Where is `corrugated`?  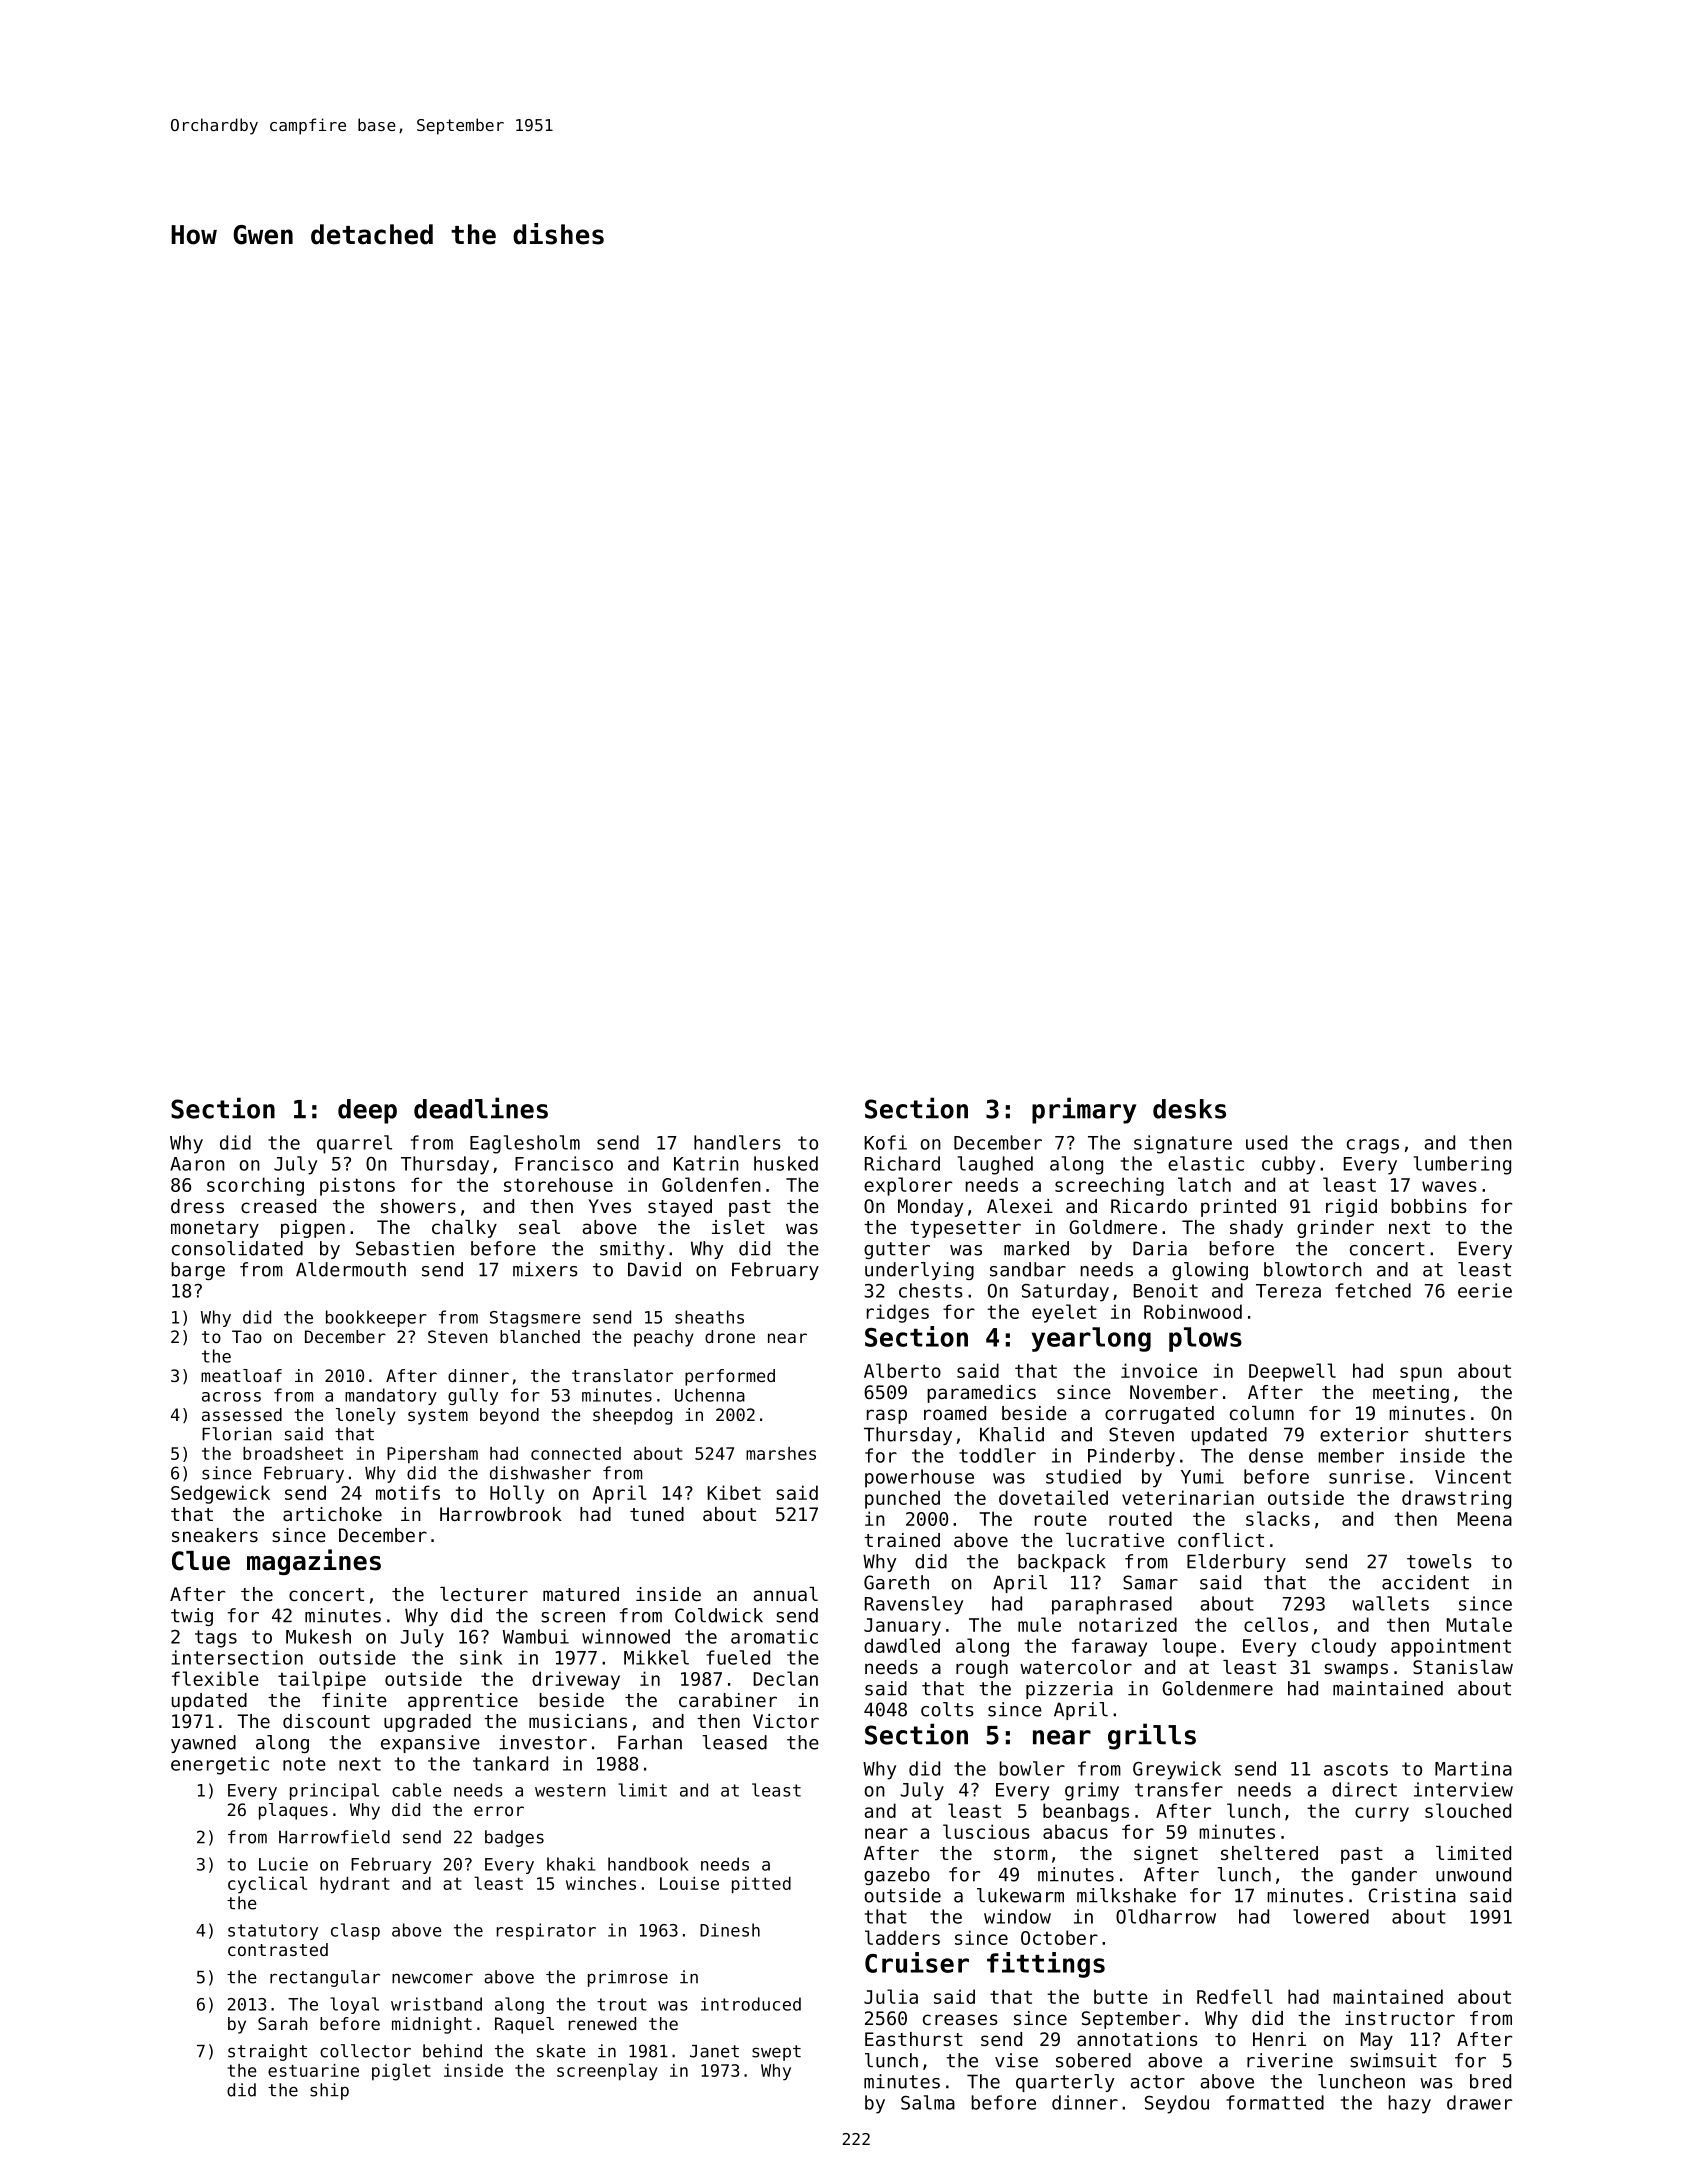
corrugated is located at coordinates (1159, 1415).
